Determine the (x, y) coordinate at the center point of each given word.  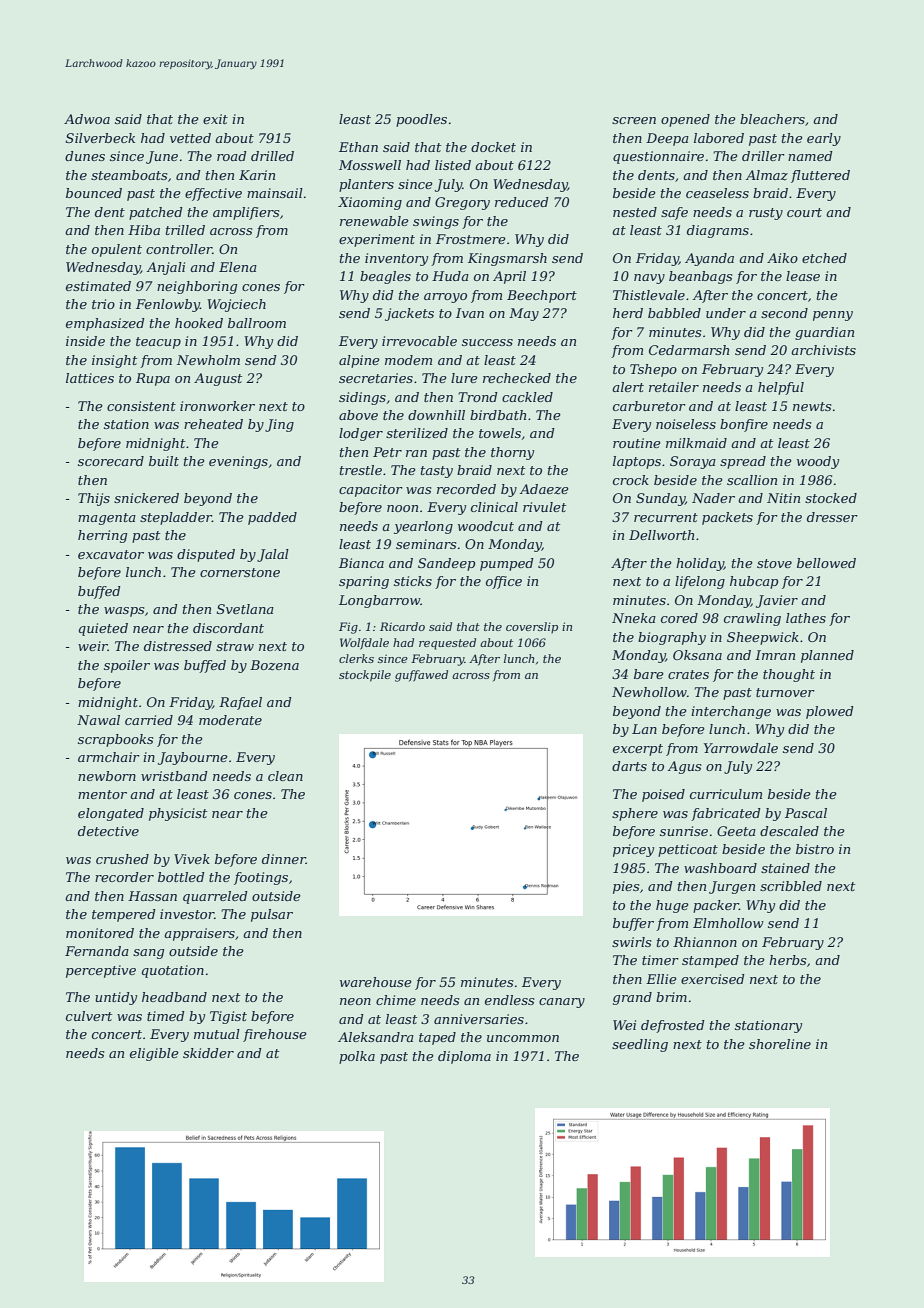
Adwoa (87, 119)
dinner (284, 859)
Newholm (208, 360)
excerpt (638, 750)
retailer (674, 387)
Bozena (274, 665)
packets (727, 518)
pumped (507, 564)
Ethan (358, 147)
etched (824, 258)
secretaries (376, 378)
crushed (122, 859)
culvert (89, 1016)
